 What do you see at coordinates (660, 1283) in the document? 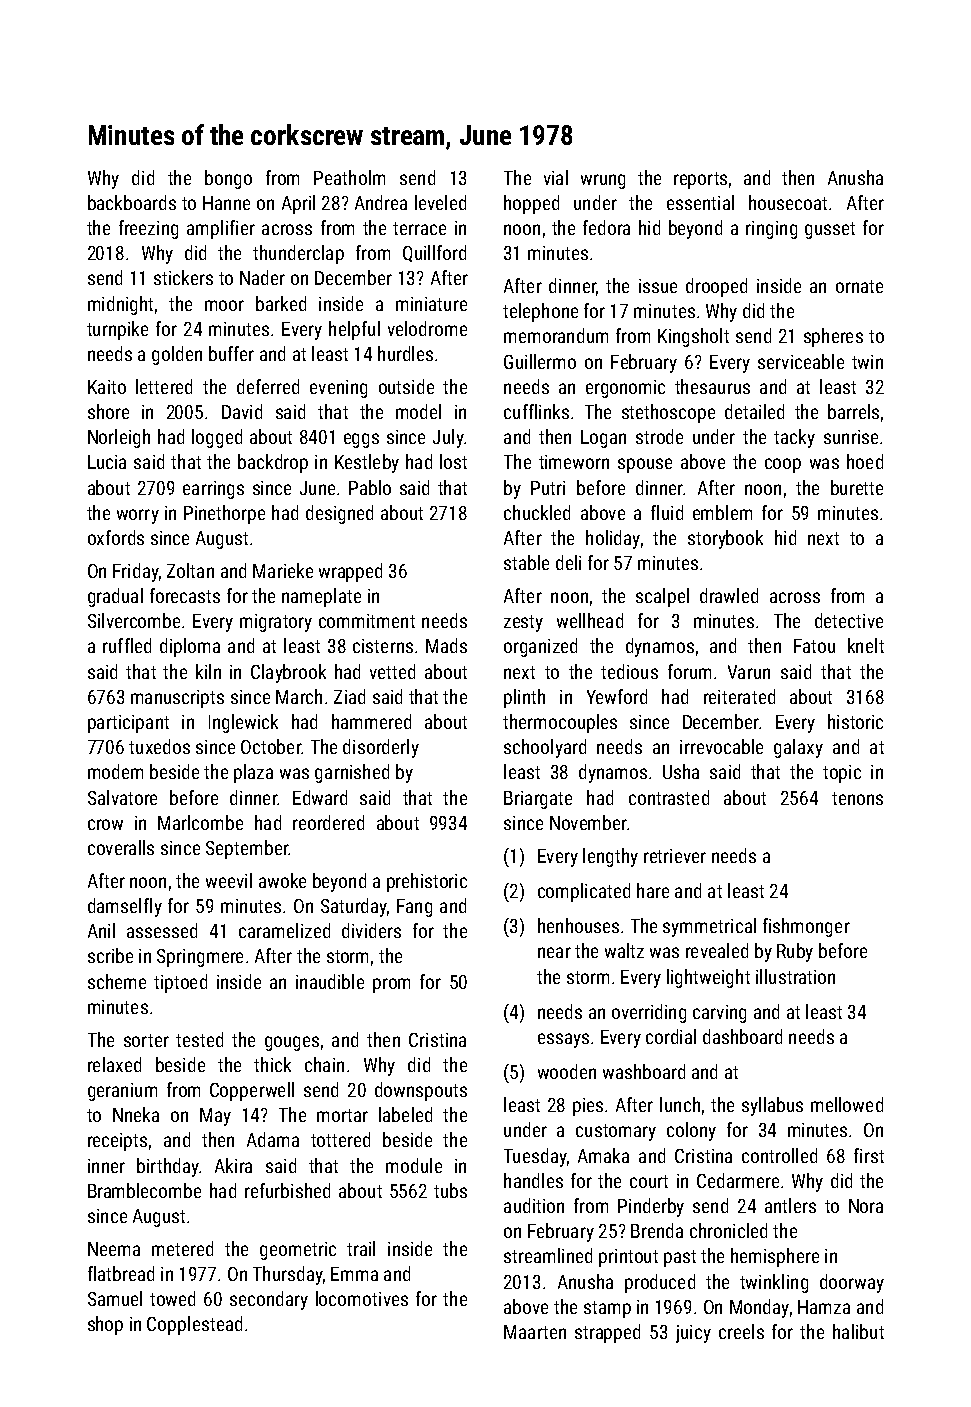
I see `produced` at bounding box center [660, 1283].
